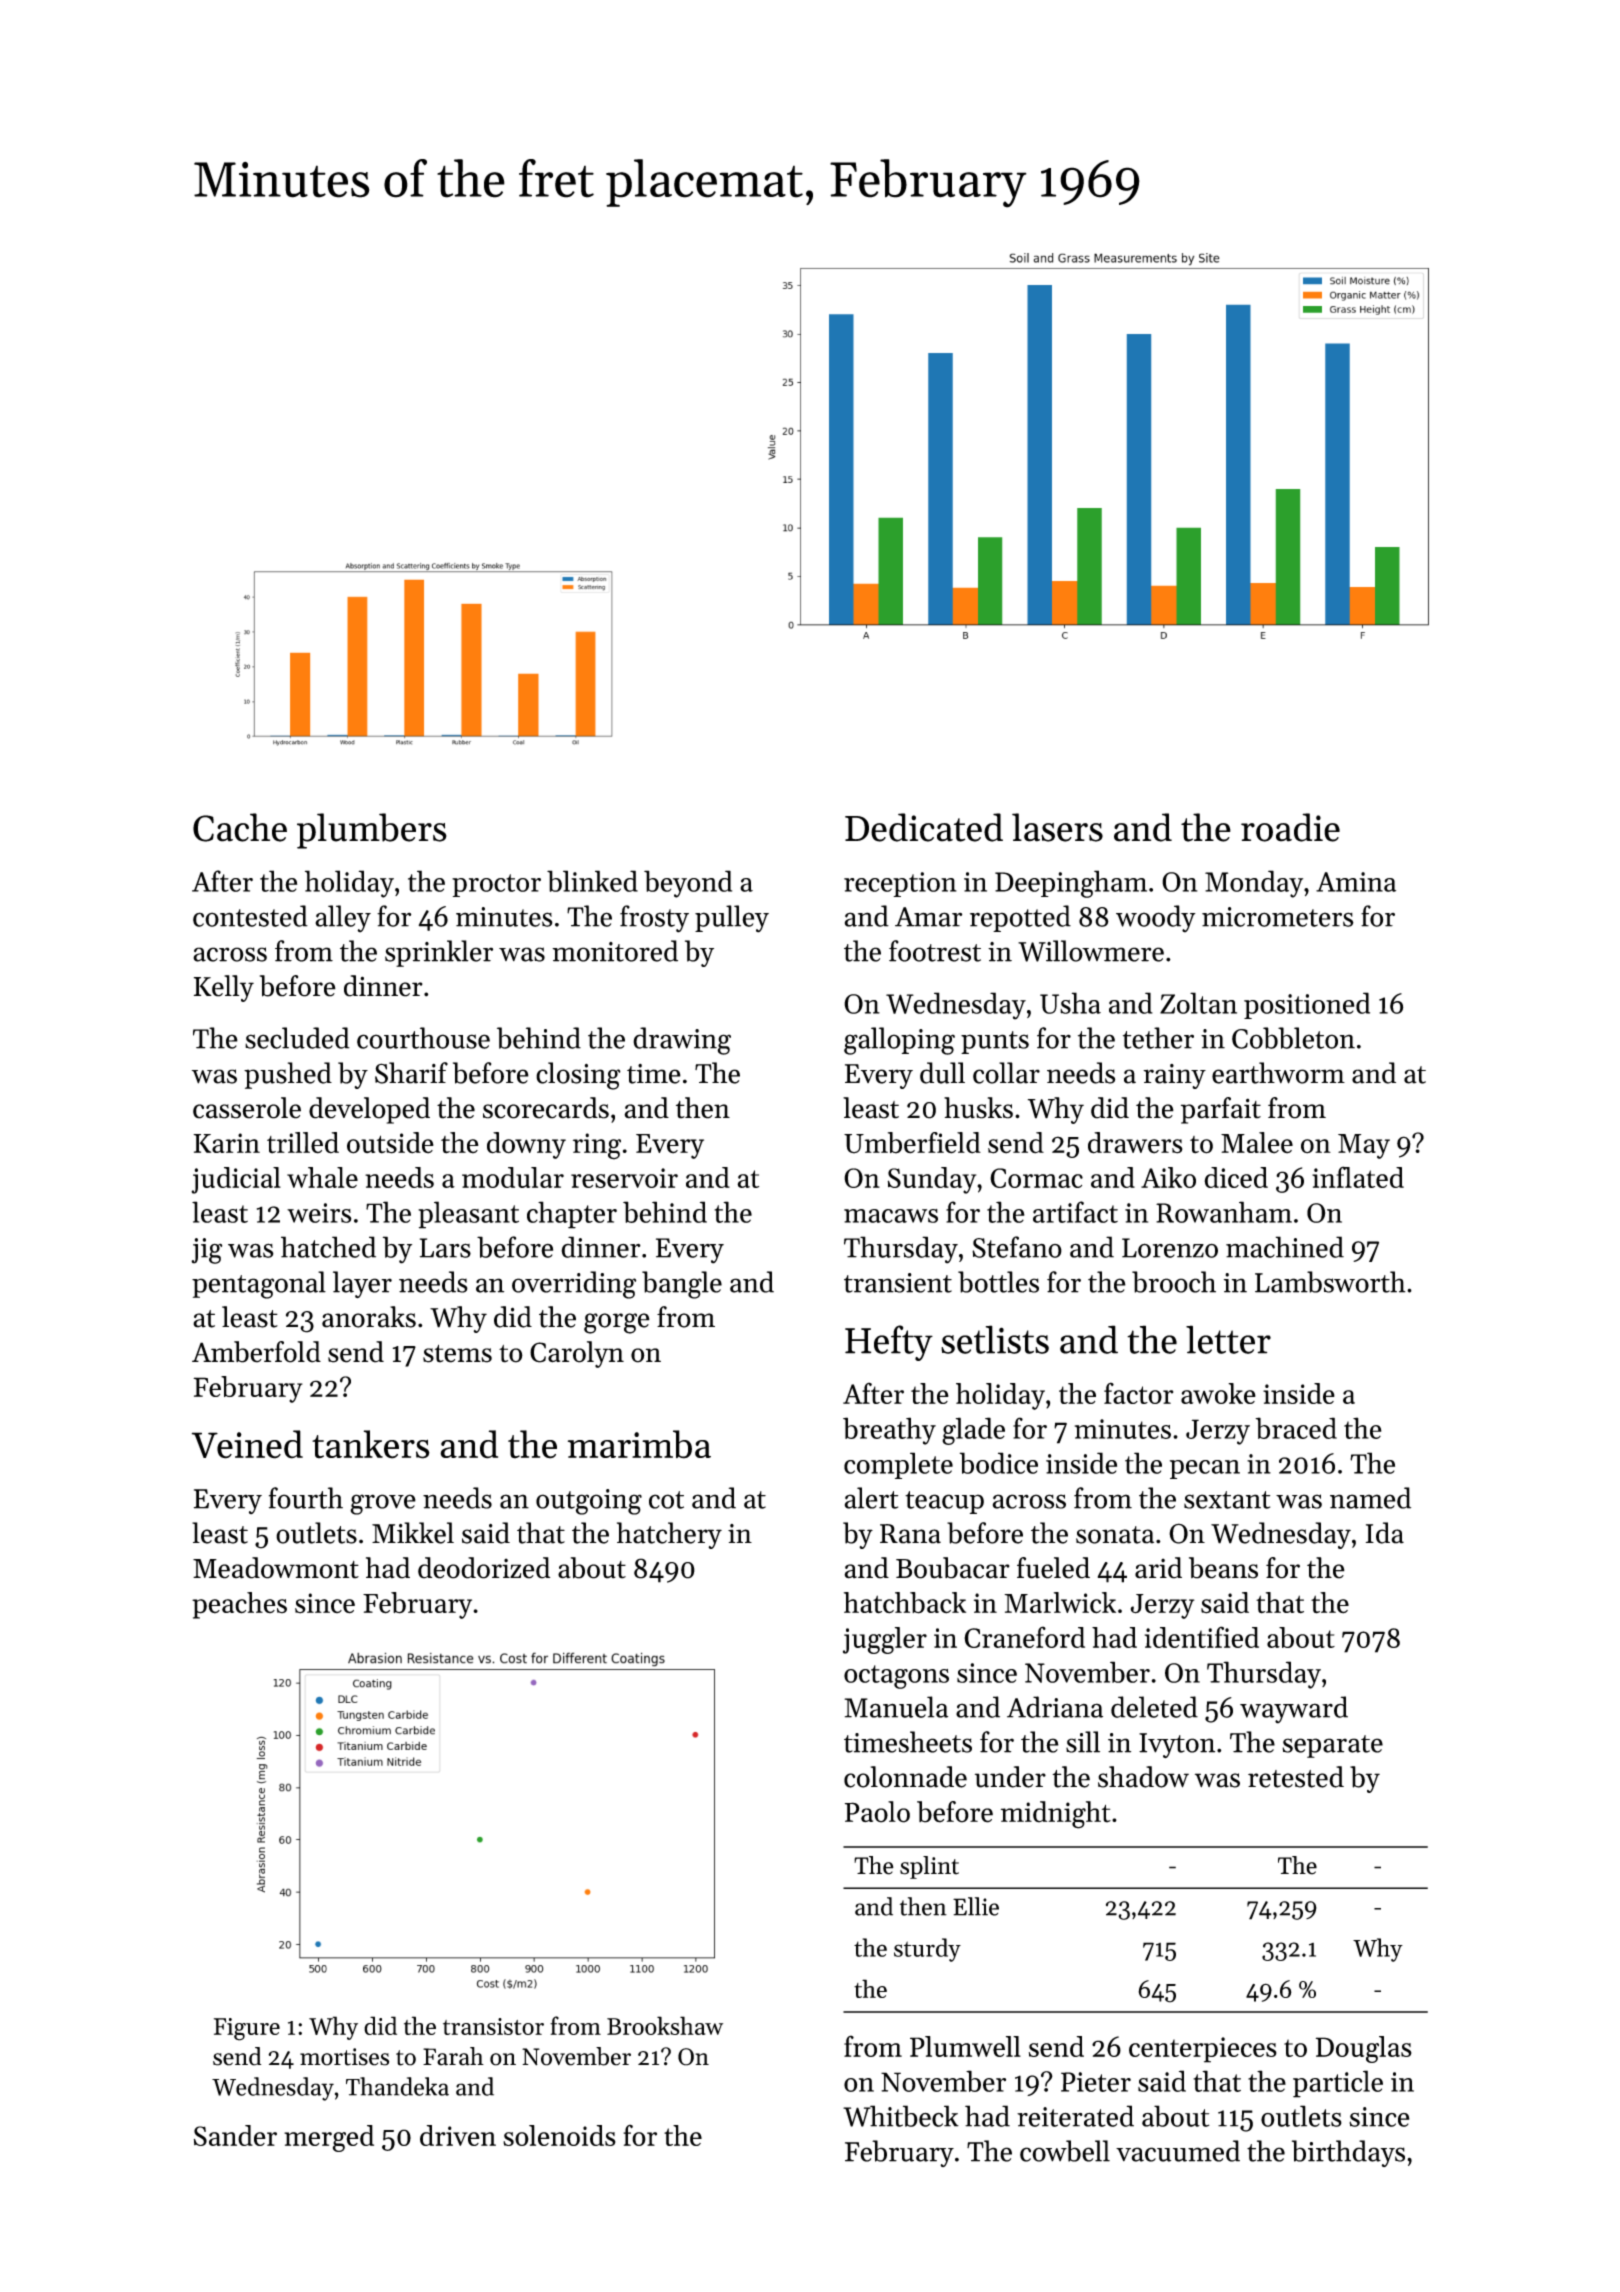  Describe the element at coordinates (669, 1535) in the screenshot. I see `hatchery` at that location.
